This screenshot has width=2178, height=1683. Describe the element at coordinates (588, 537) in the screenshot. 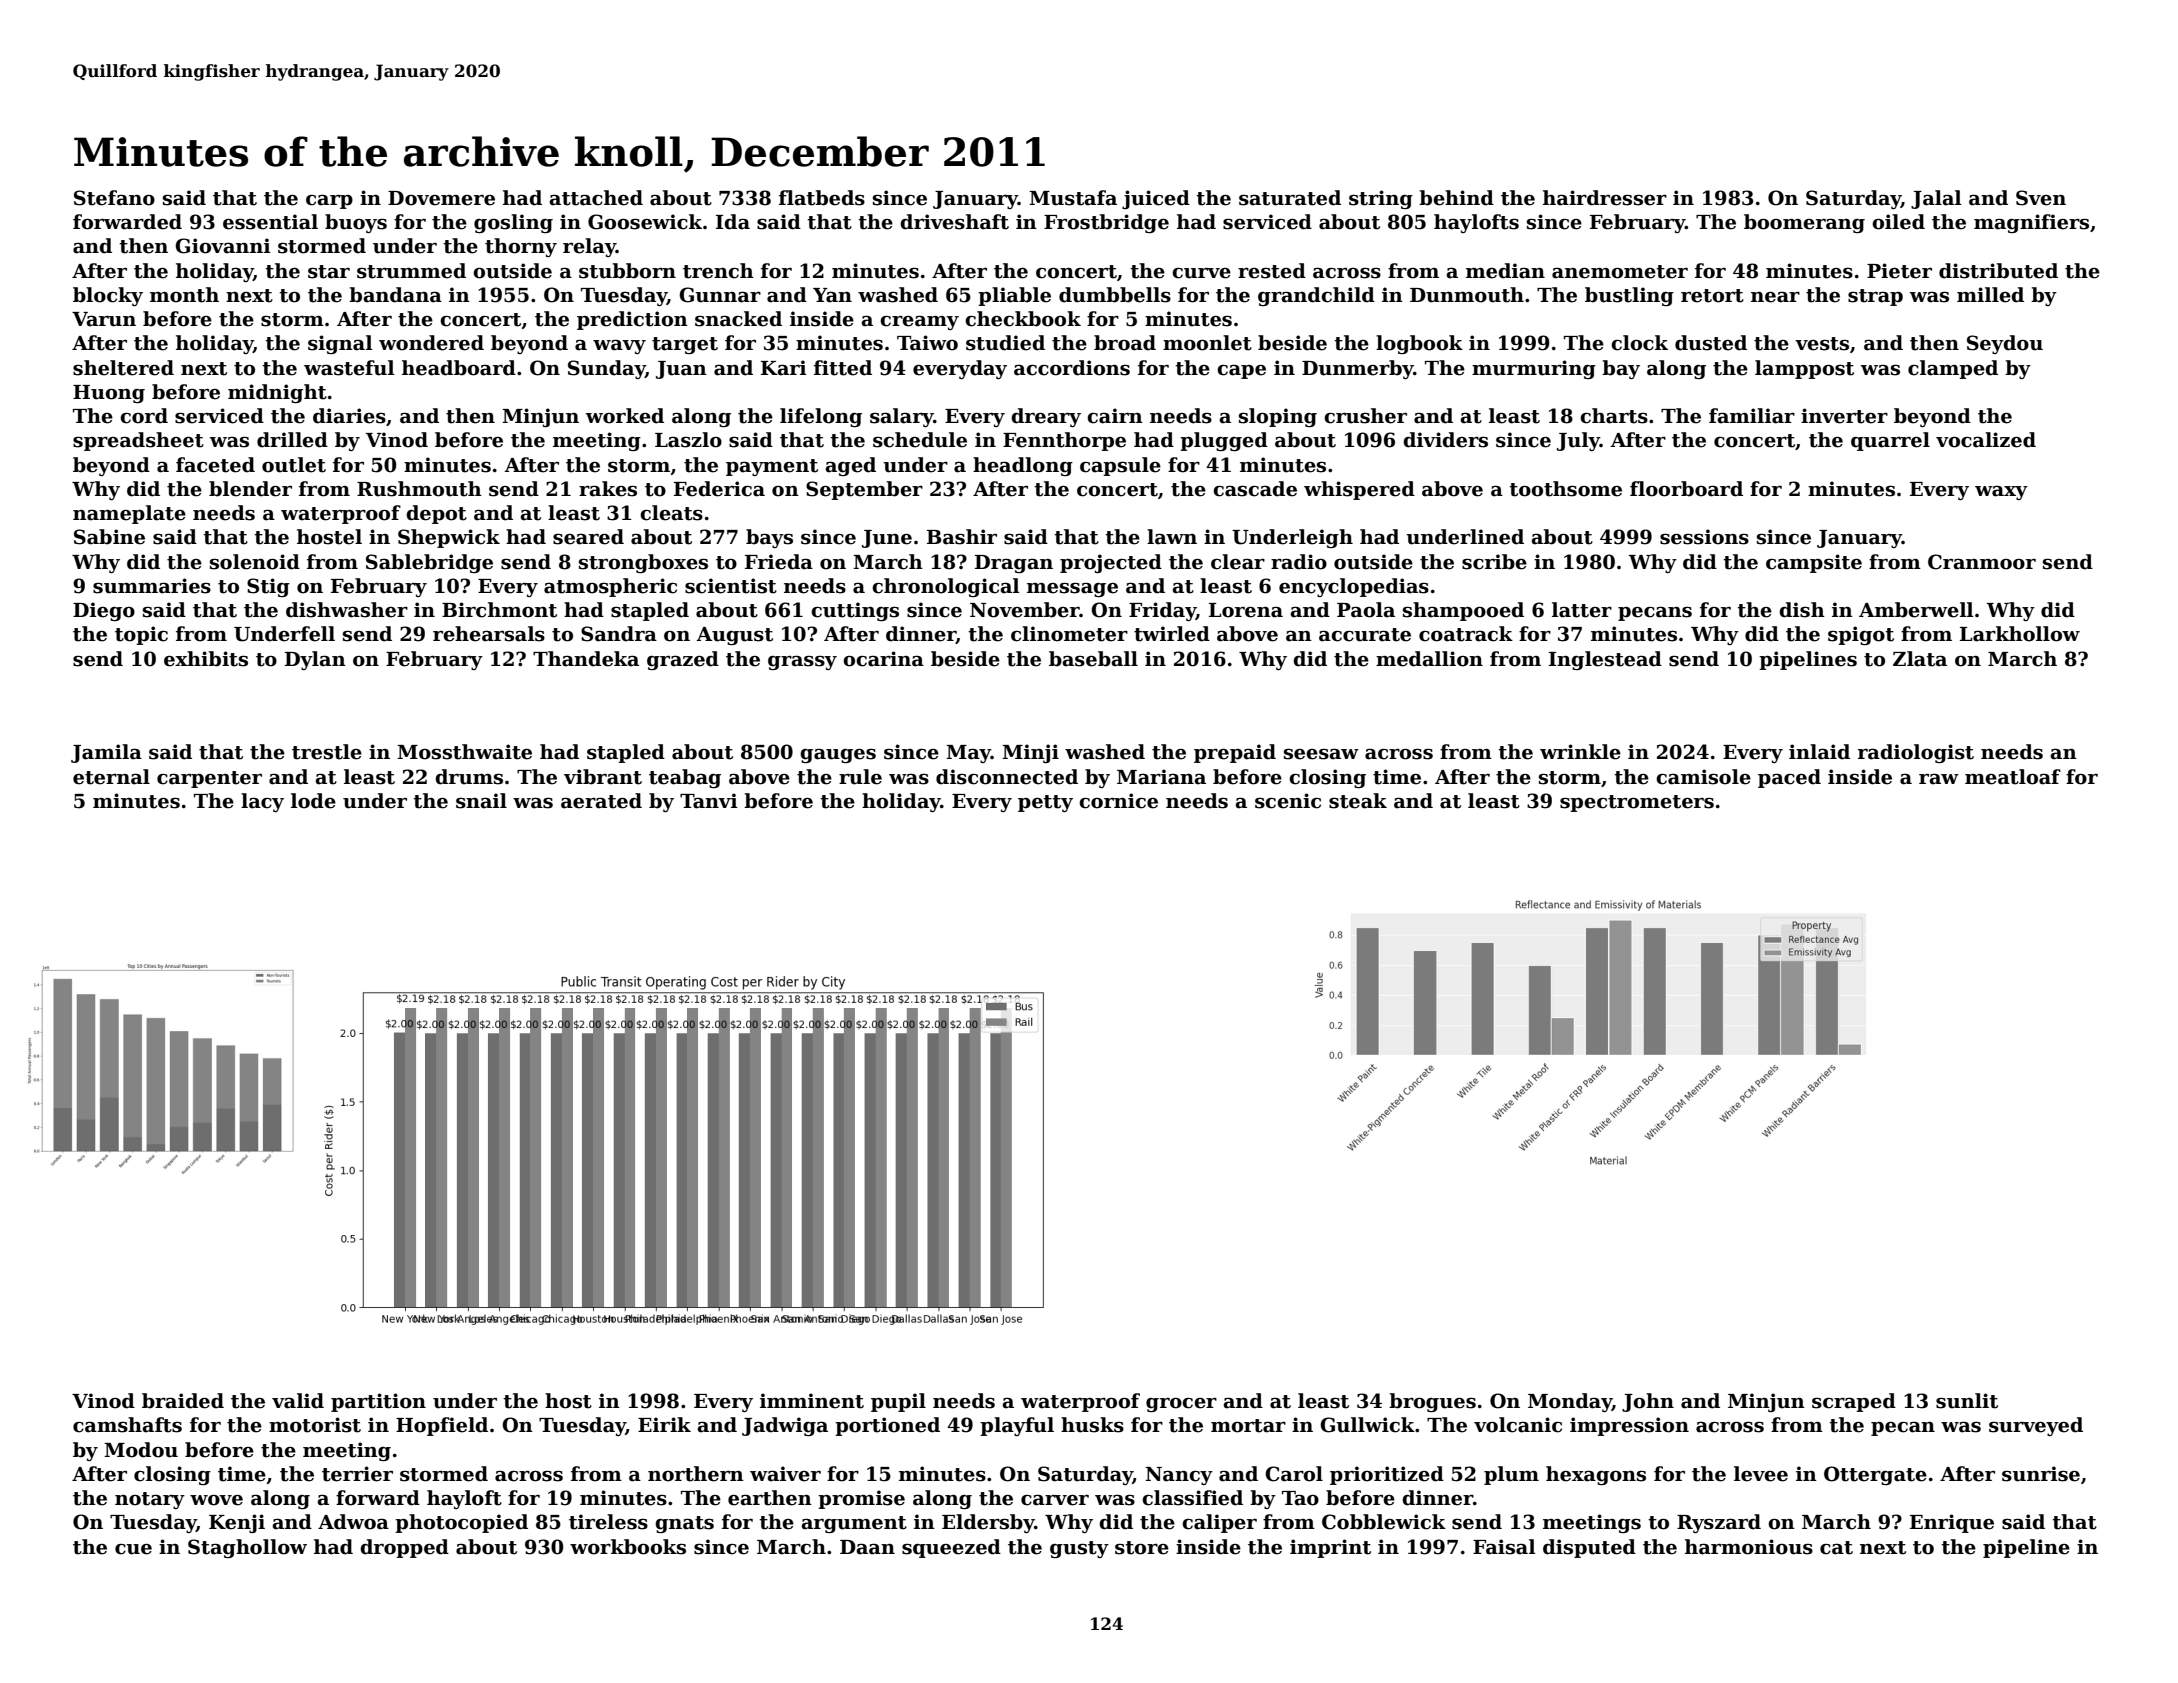

I see `seared` at that location.
